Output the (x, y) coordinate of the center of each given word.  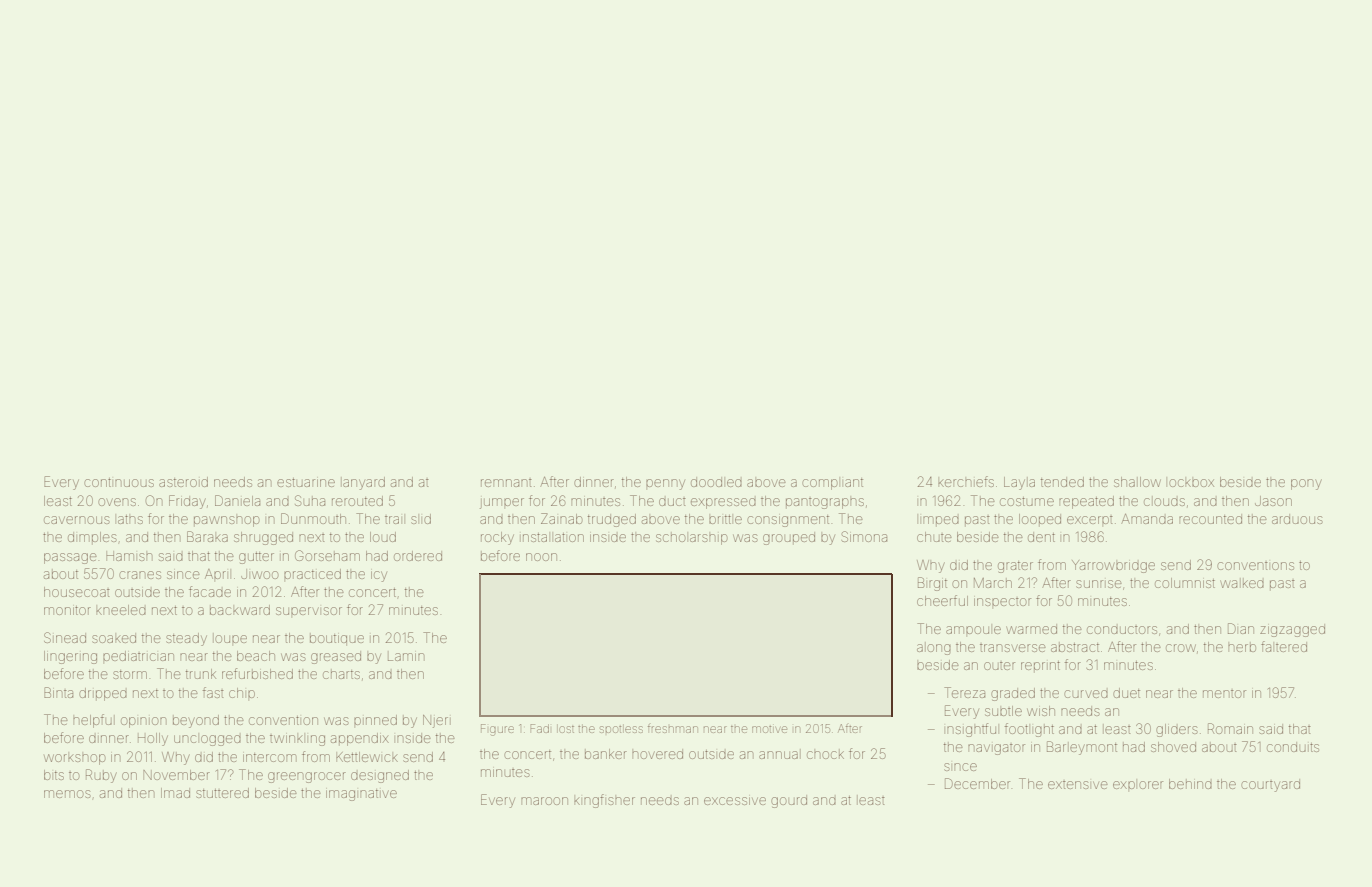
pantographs (825, 503)
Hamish (129, 556)
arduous (1297, 519)
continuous (119, 482)
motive (769, 729)
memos (67, 794)
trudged (612, 520)
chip (242, 693)
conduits (1293, 747)
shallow (1137, 482)
